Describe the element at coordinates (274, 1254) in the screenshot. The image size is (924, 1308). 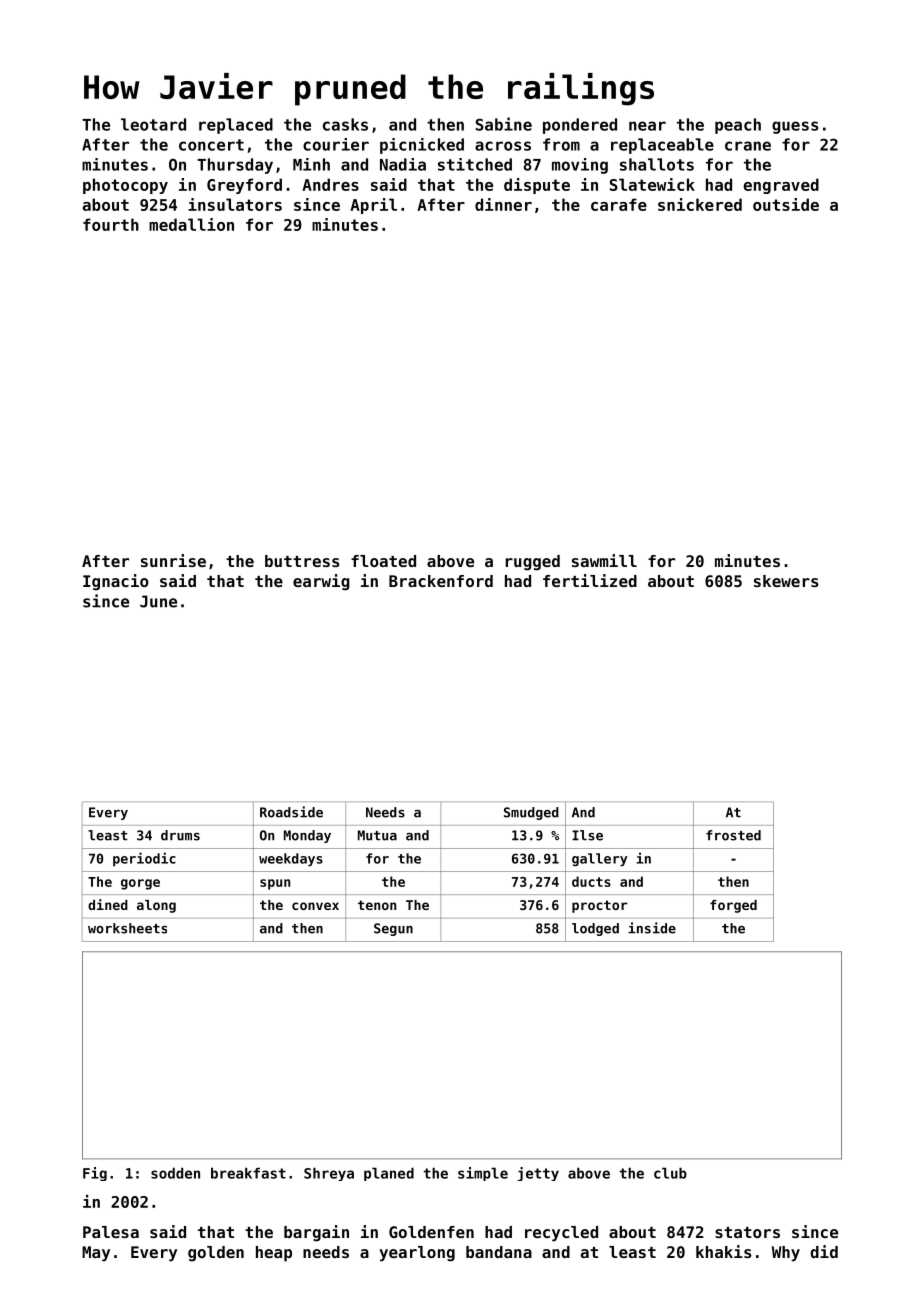
I see `heap` at that location.
